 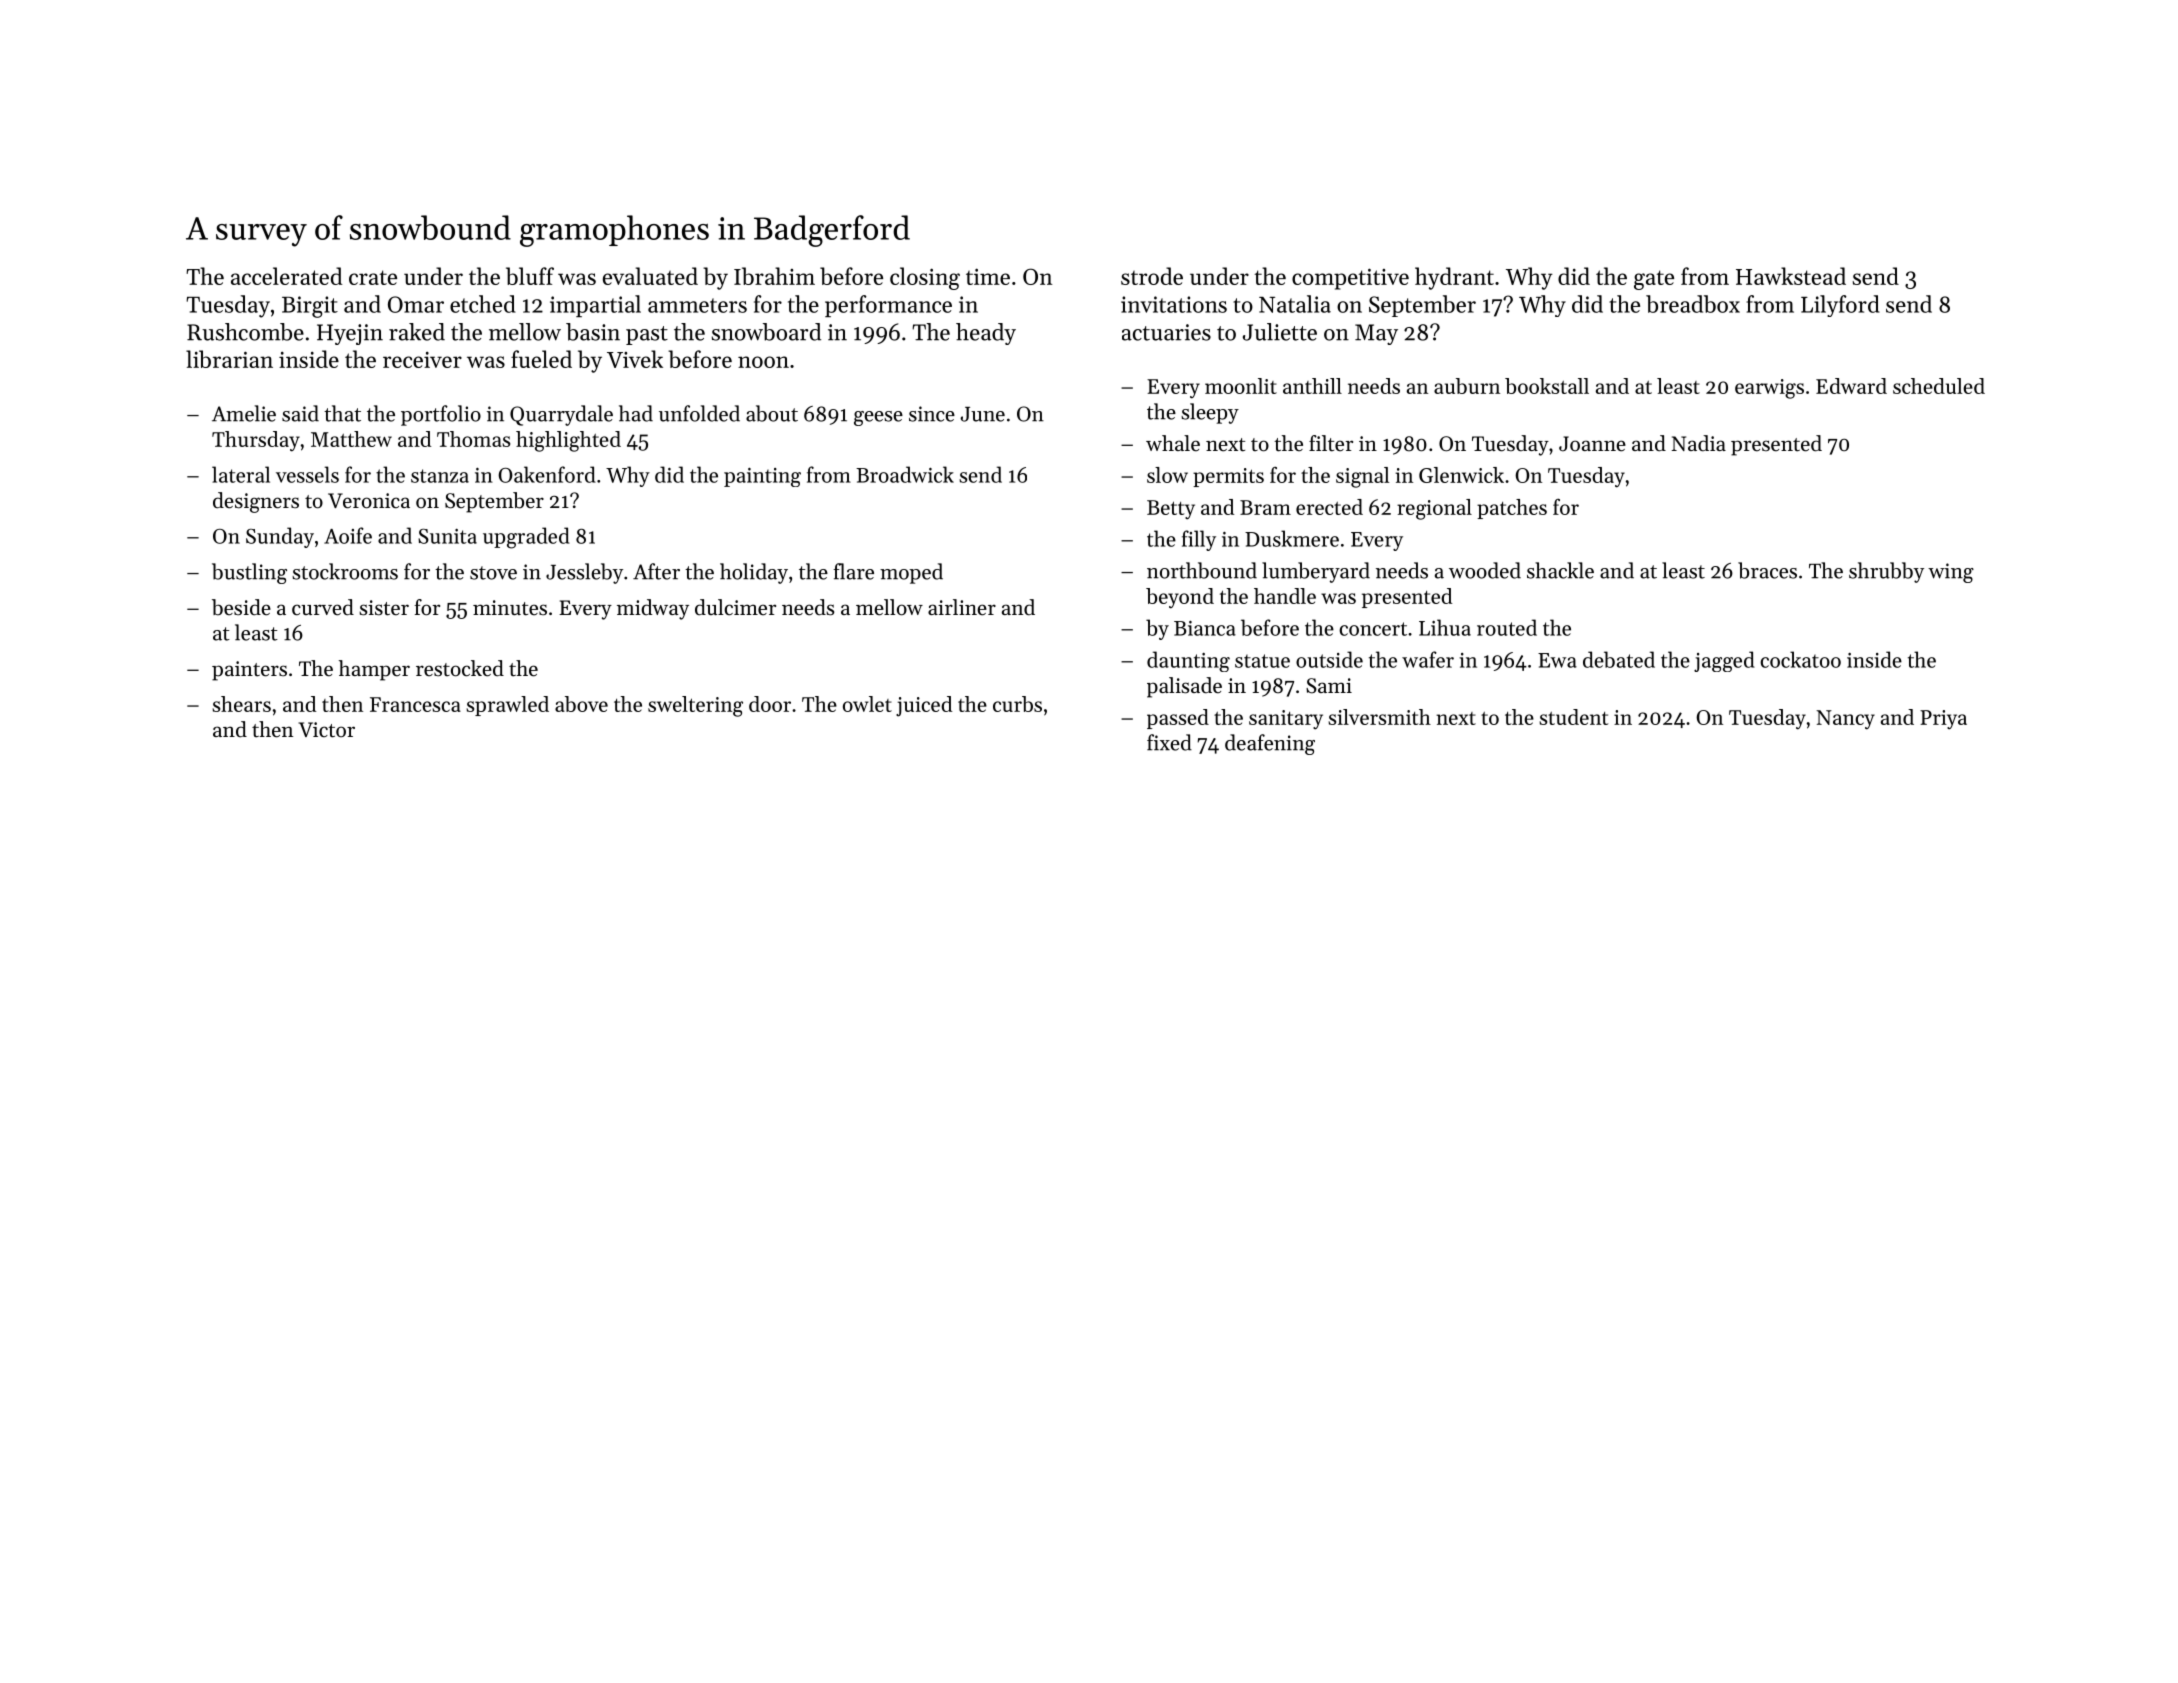 I want to click on breadbox, so click(x=1693, y=304).
